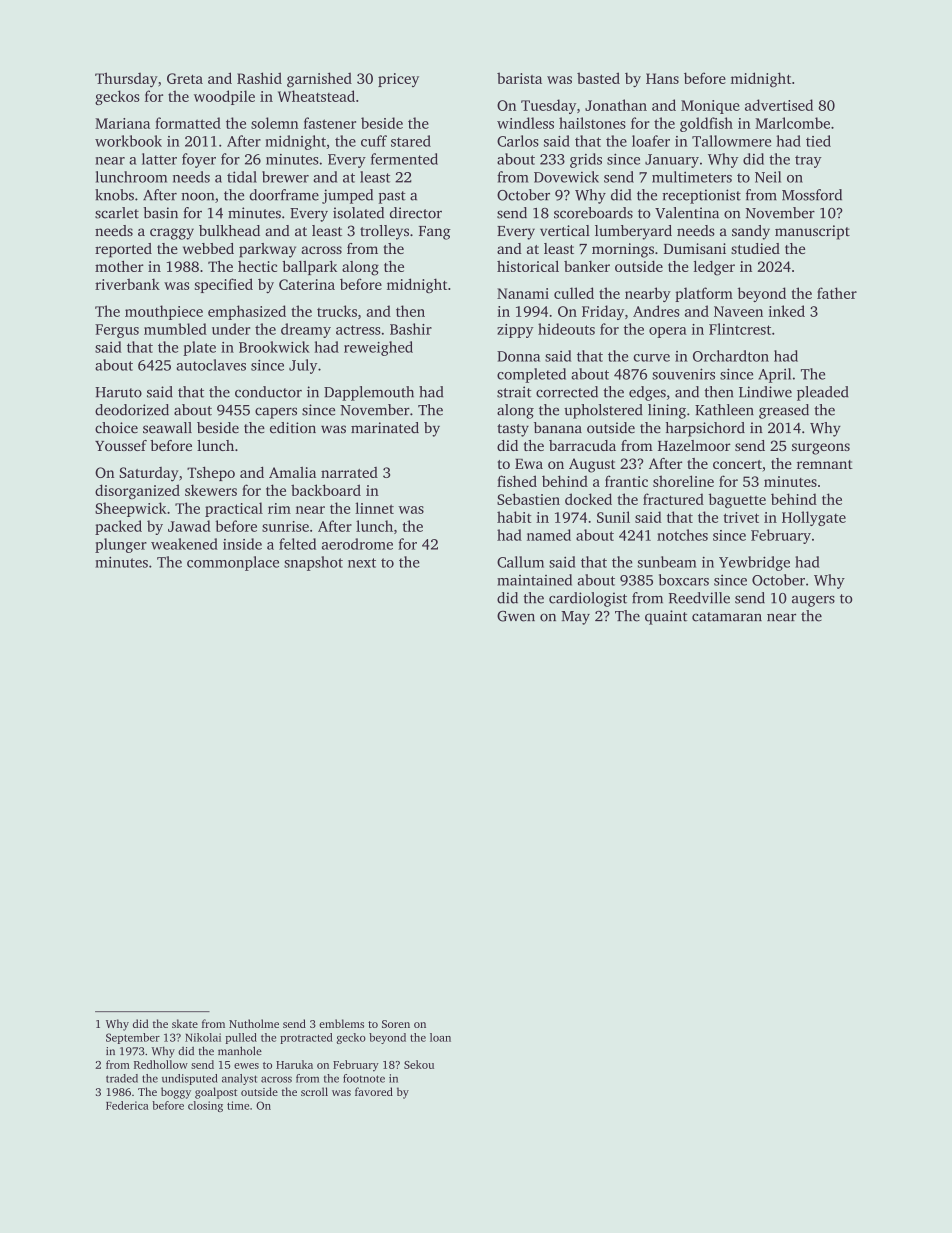 Image resolution: width=952 pixels, height=1233 pixels. Describe the element at coordinates (205, 1106) in the page. I see `closing` at that location.
